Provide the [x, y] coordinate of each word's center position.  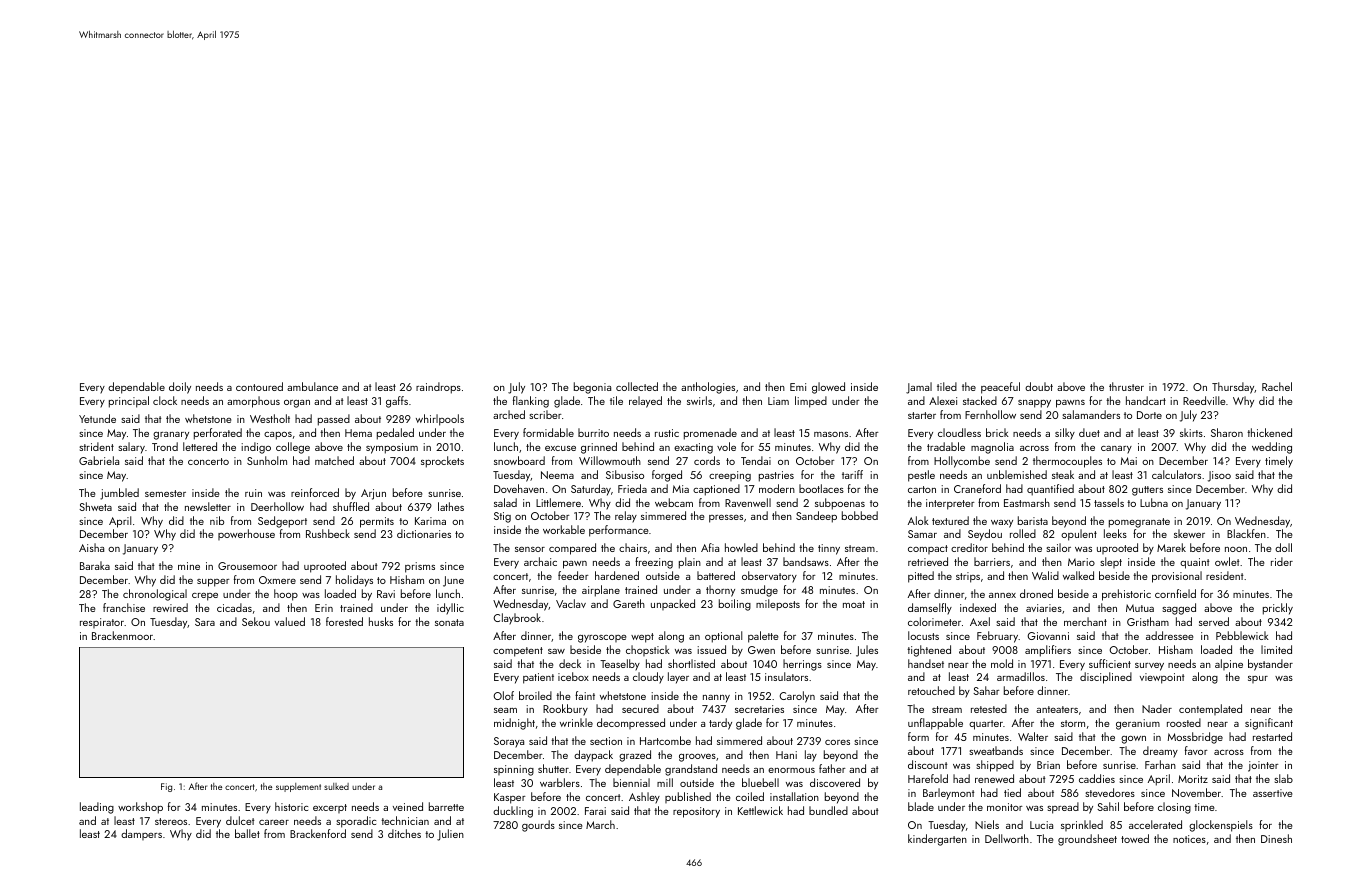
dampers [141, 834]
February [997, 637]
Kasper [510, 798]
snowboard [519, 460]
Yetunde [97, 418]
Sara [205, 622]
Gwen [761, 650]
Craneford [977, 488]
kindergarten [937, 840]
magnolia [992, 448]
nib [217, 520]
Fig [166, 787]
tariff [852, 474]
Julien [450, 835]
